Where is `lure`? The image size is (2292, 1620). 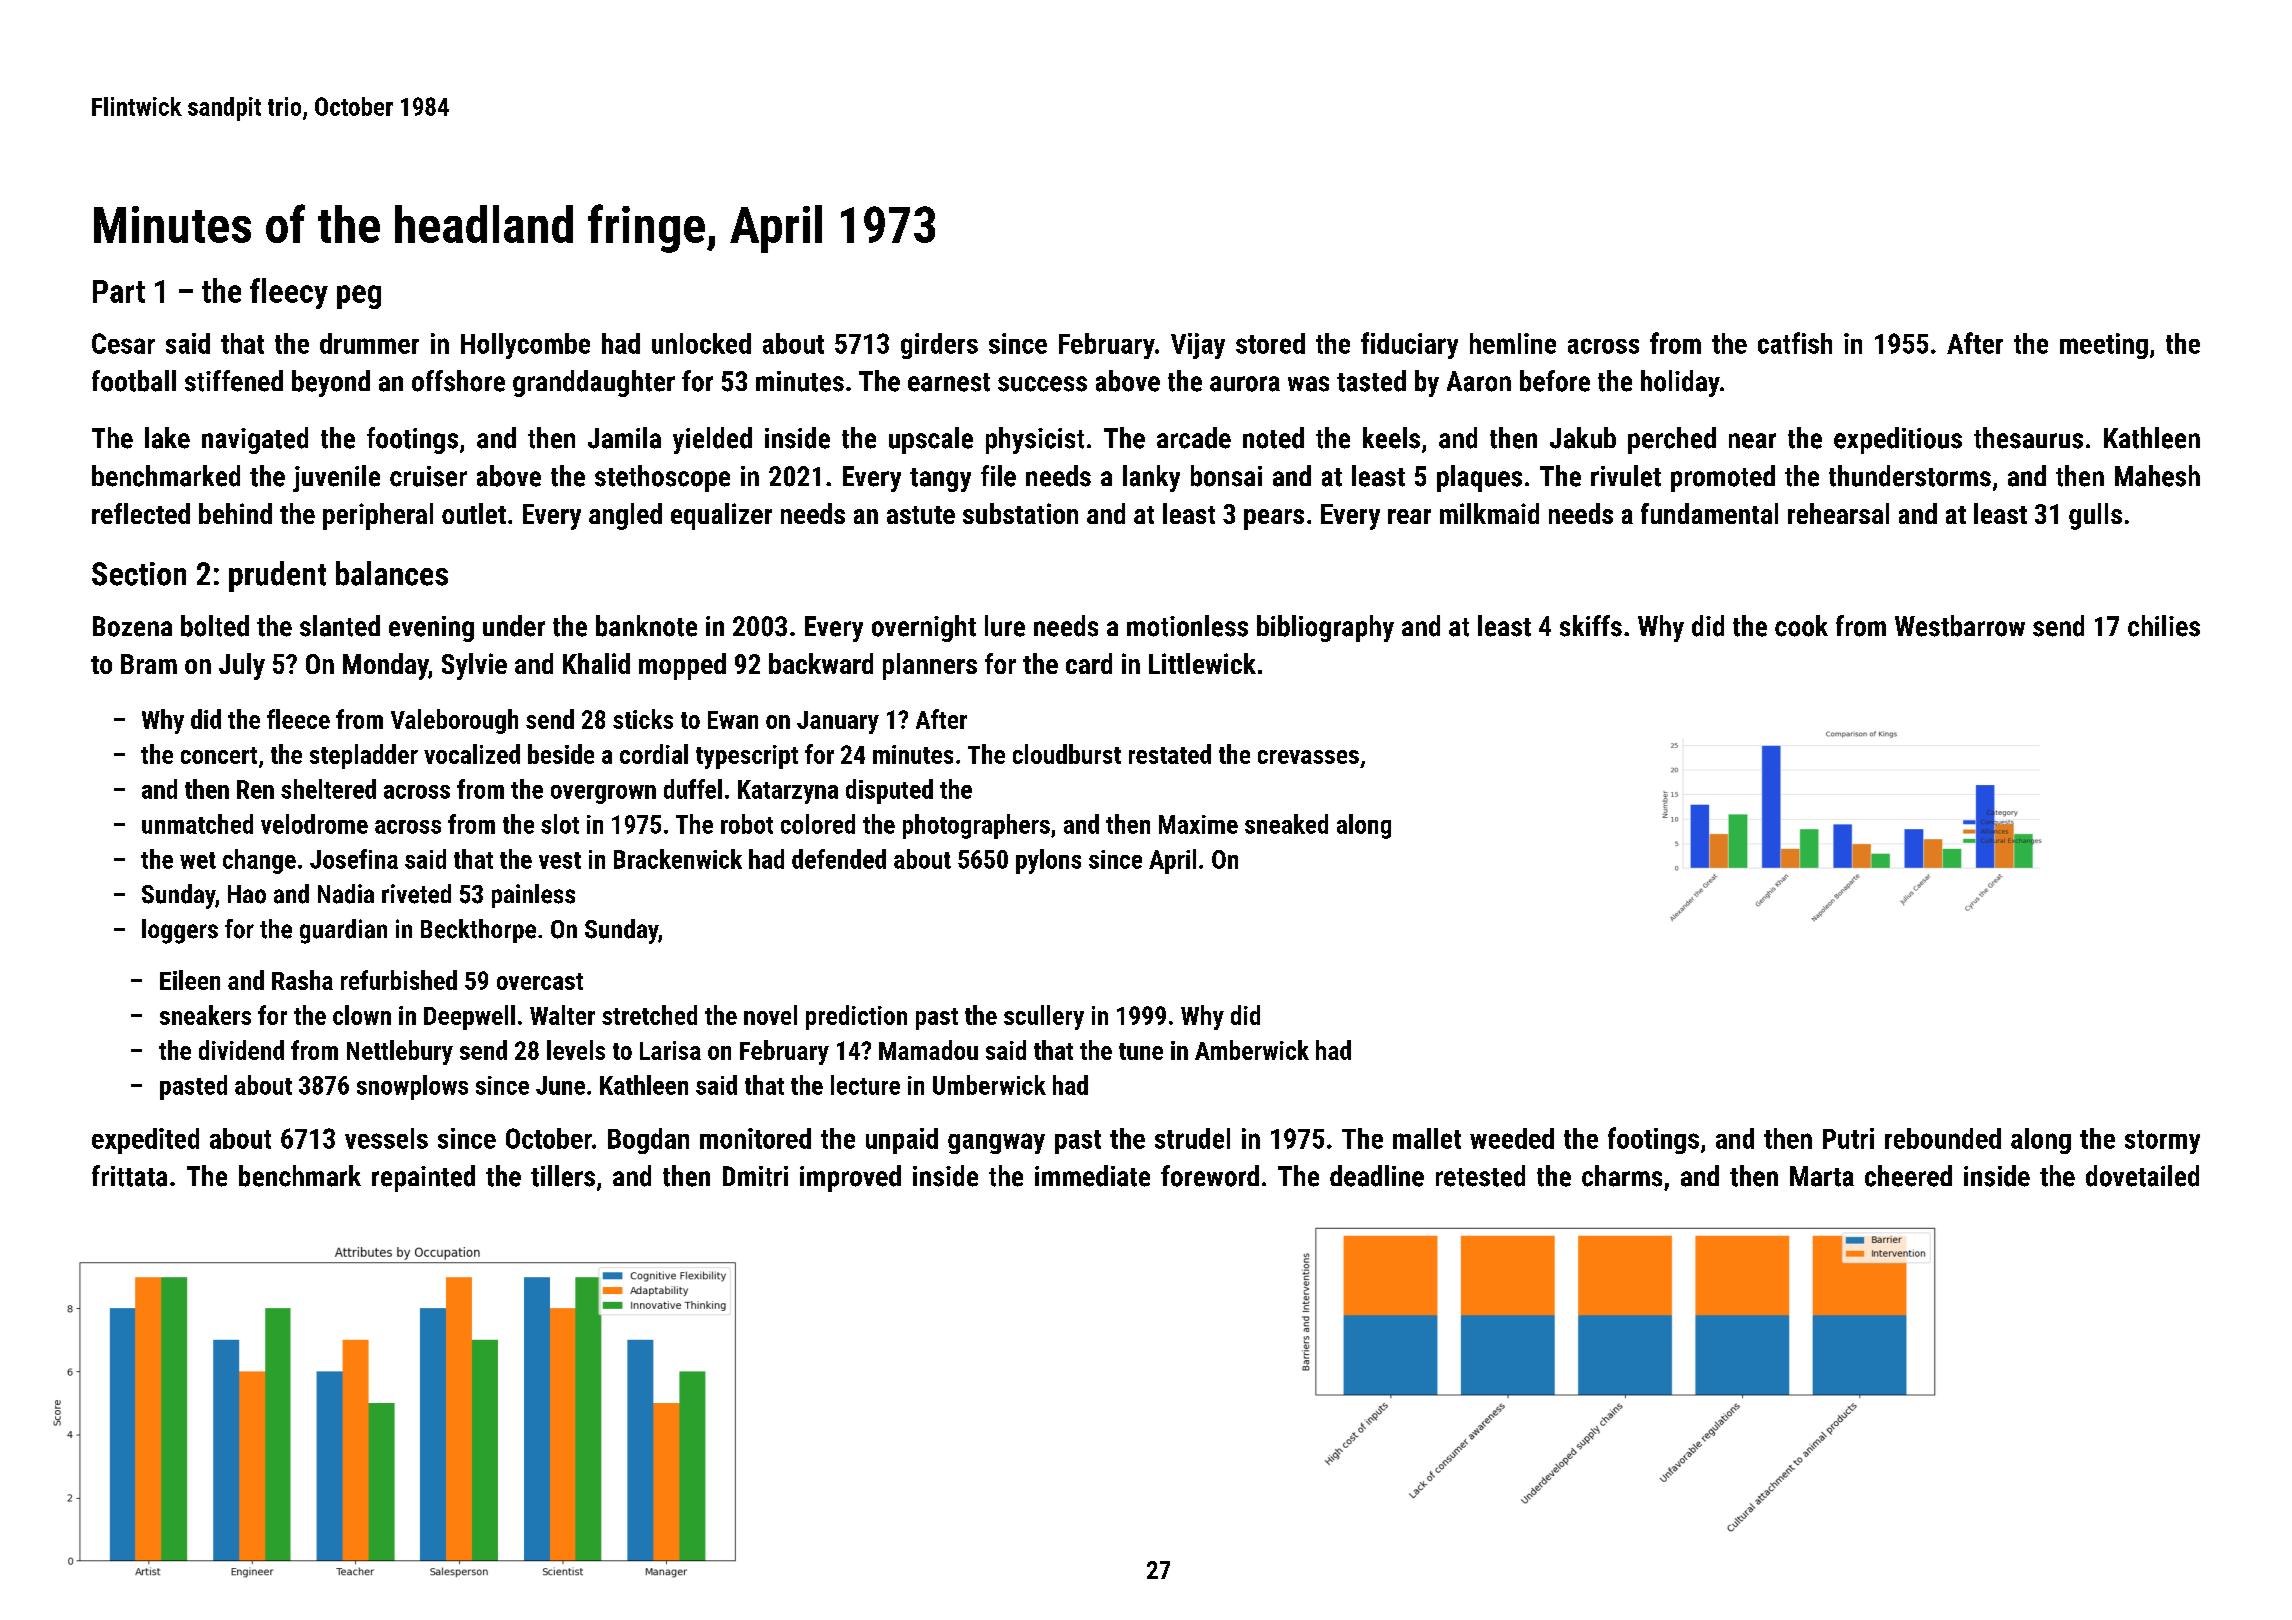 lure is located at coordinates (1005, 626).
